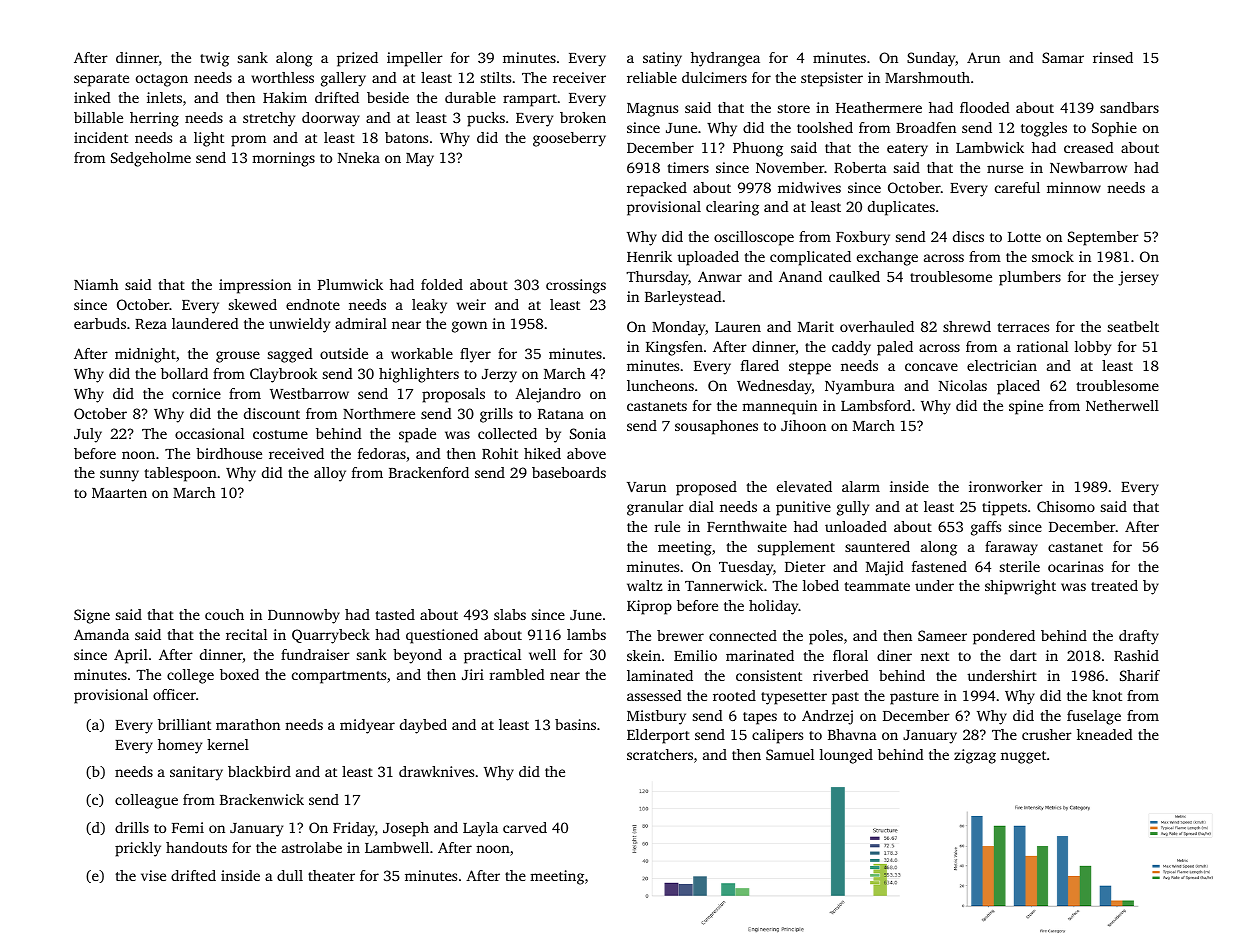 Image resolution: width=1233 pixels, height=952 pixels. Describe the element at coordinates (151, 159) in the document. I see `Sedgeholme` at that location.
